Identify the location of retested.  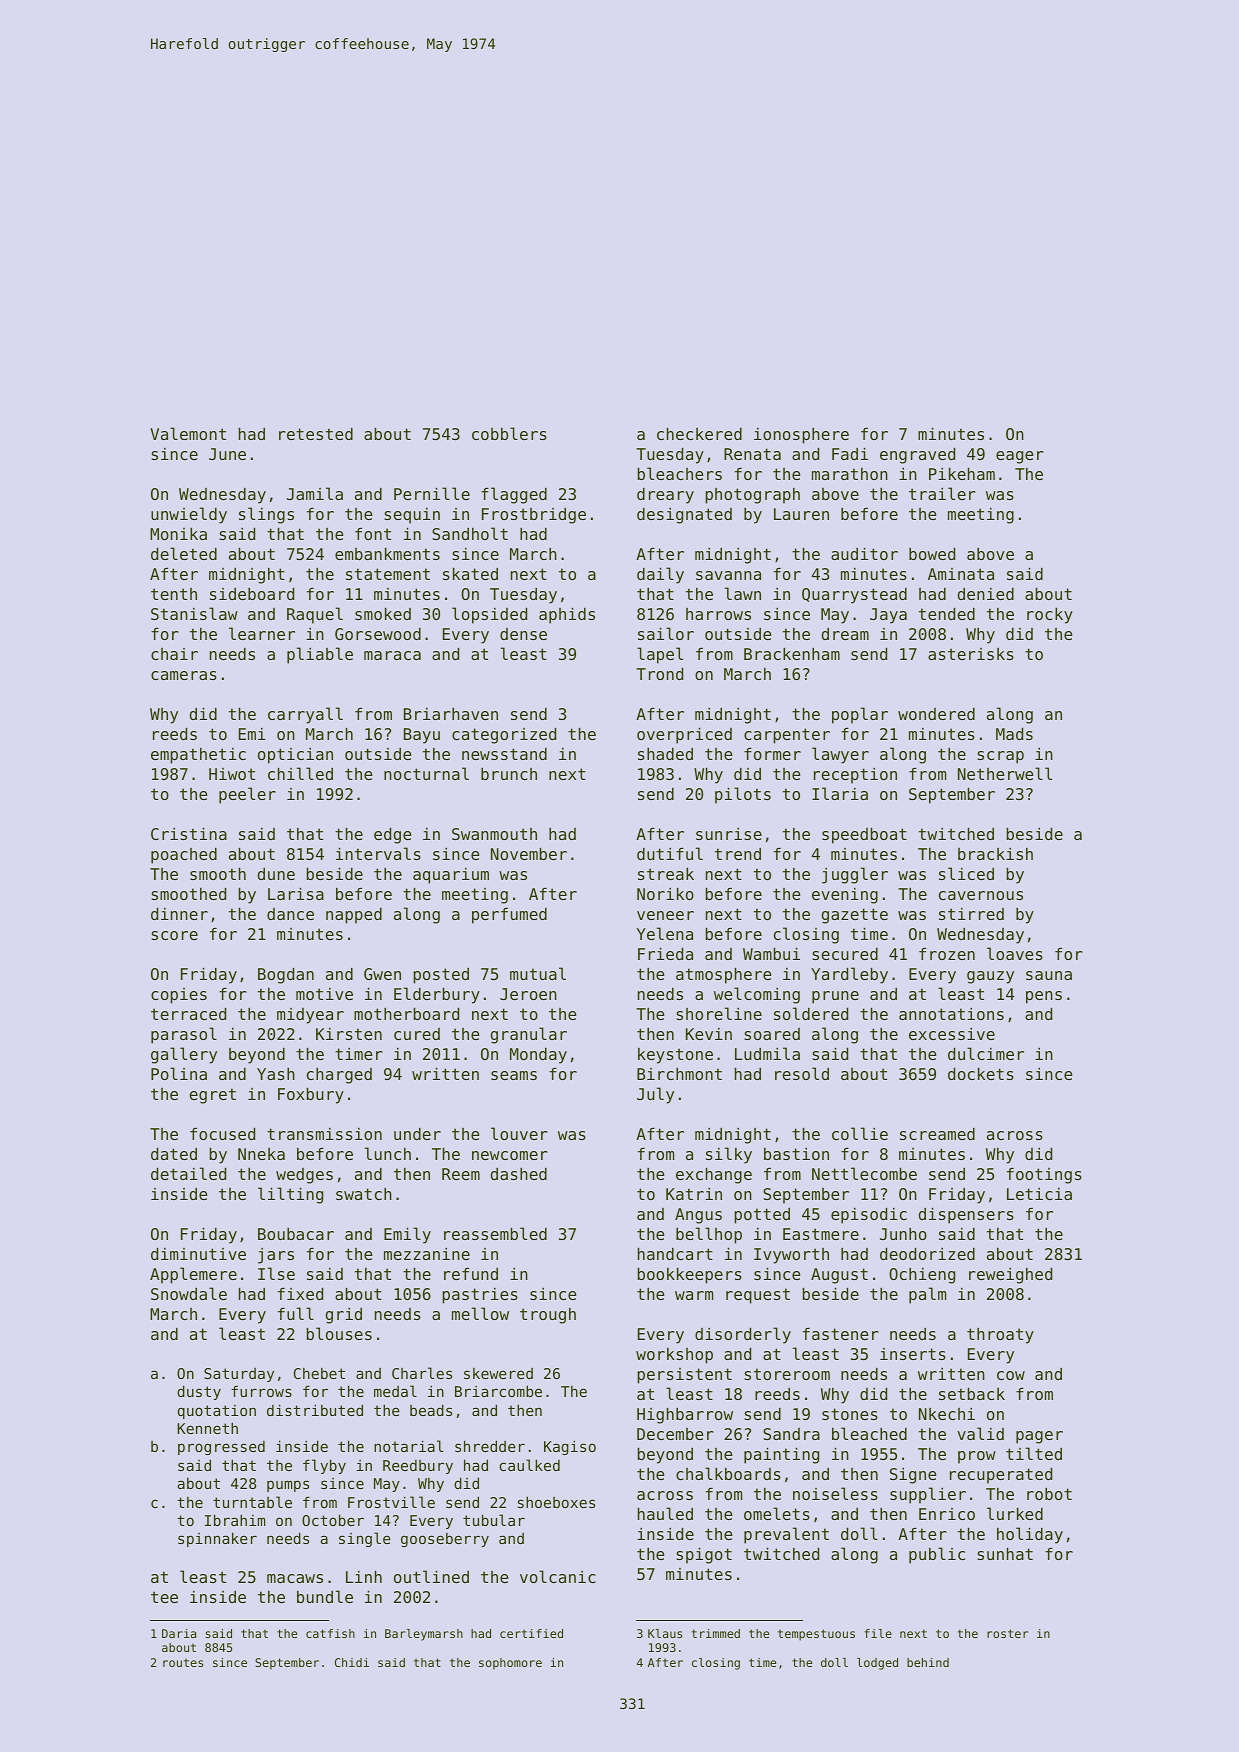
(316, 433).
